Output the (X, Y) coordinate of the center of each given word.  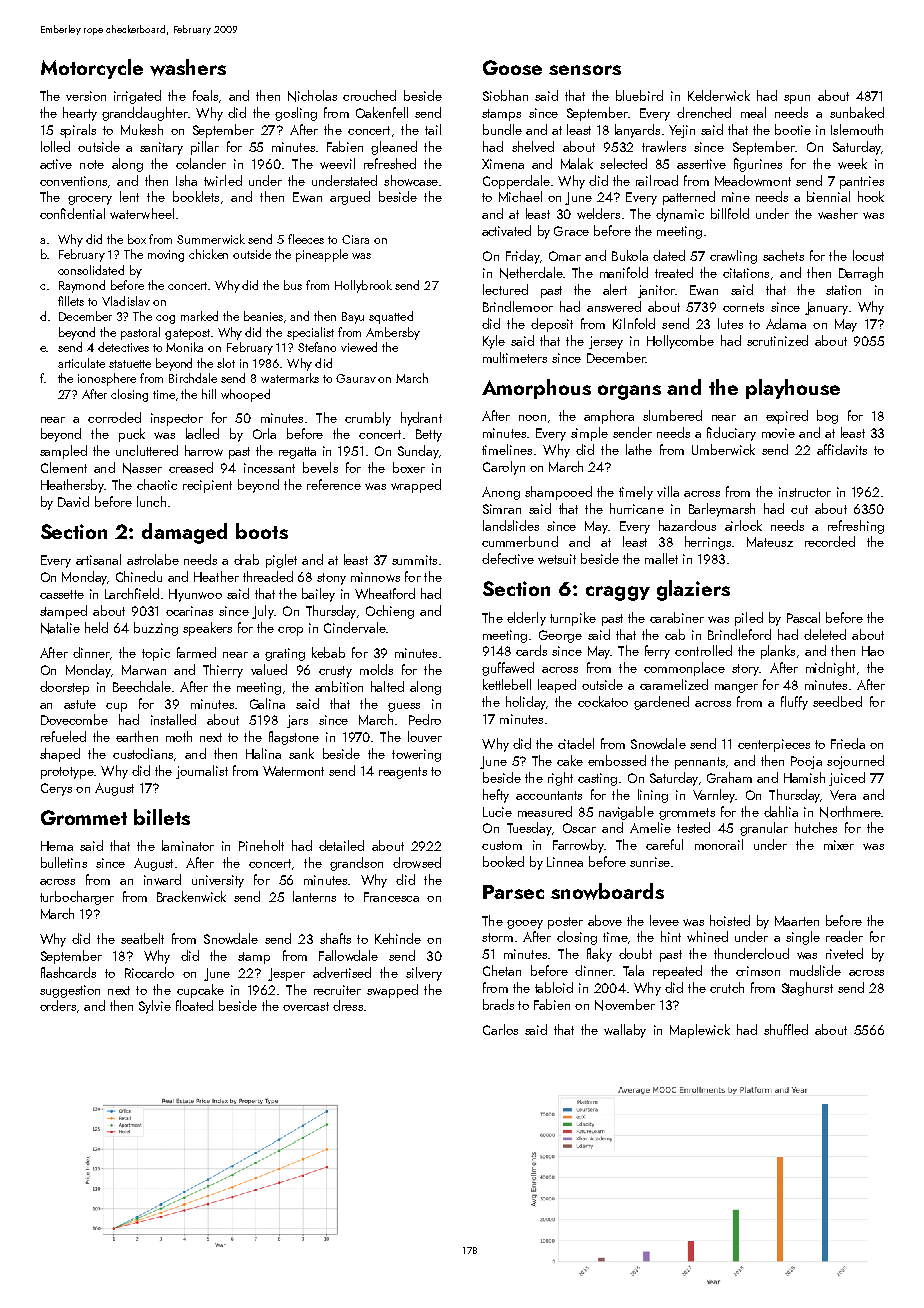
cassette (62, 594)
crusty (335, 672)
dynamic (680, 215)
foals (205, 95)
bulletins (64, 862)
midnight (830, 669)
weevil (337, 163)
